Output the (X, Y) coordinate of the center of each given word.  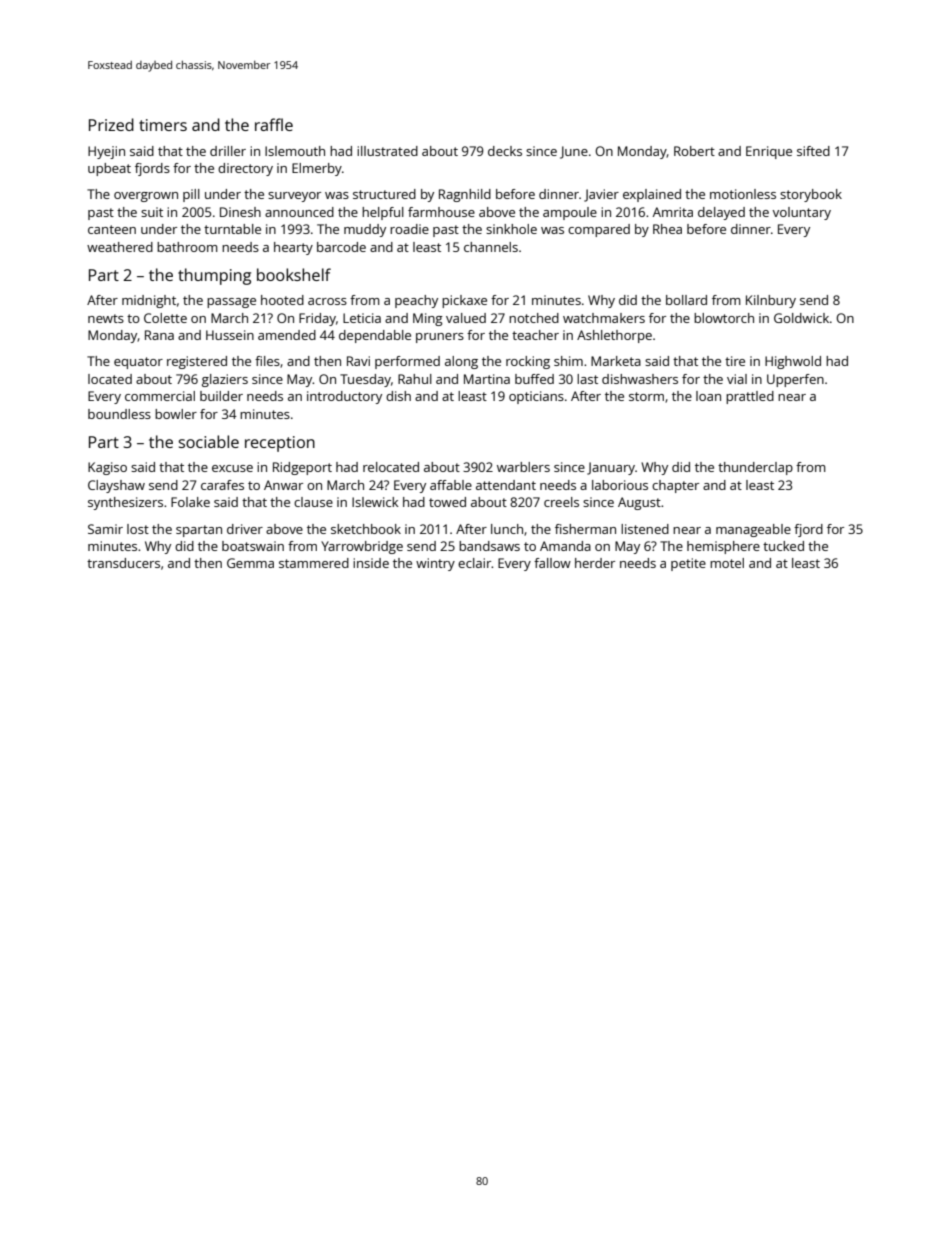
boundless (119, 414)
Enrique (769, 152)
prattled (750, 397)
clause (313, 502)
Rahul (415, 379)
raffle (274, 124)
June (574, 152)
